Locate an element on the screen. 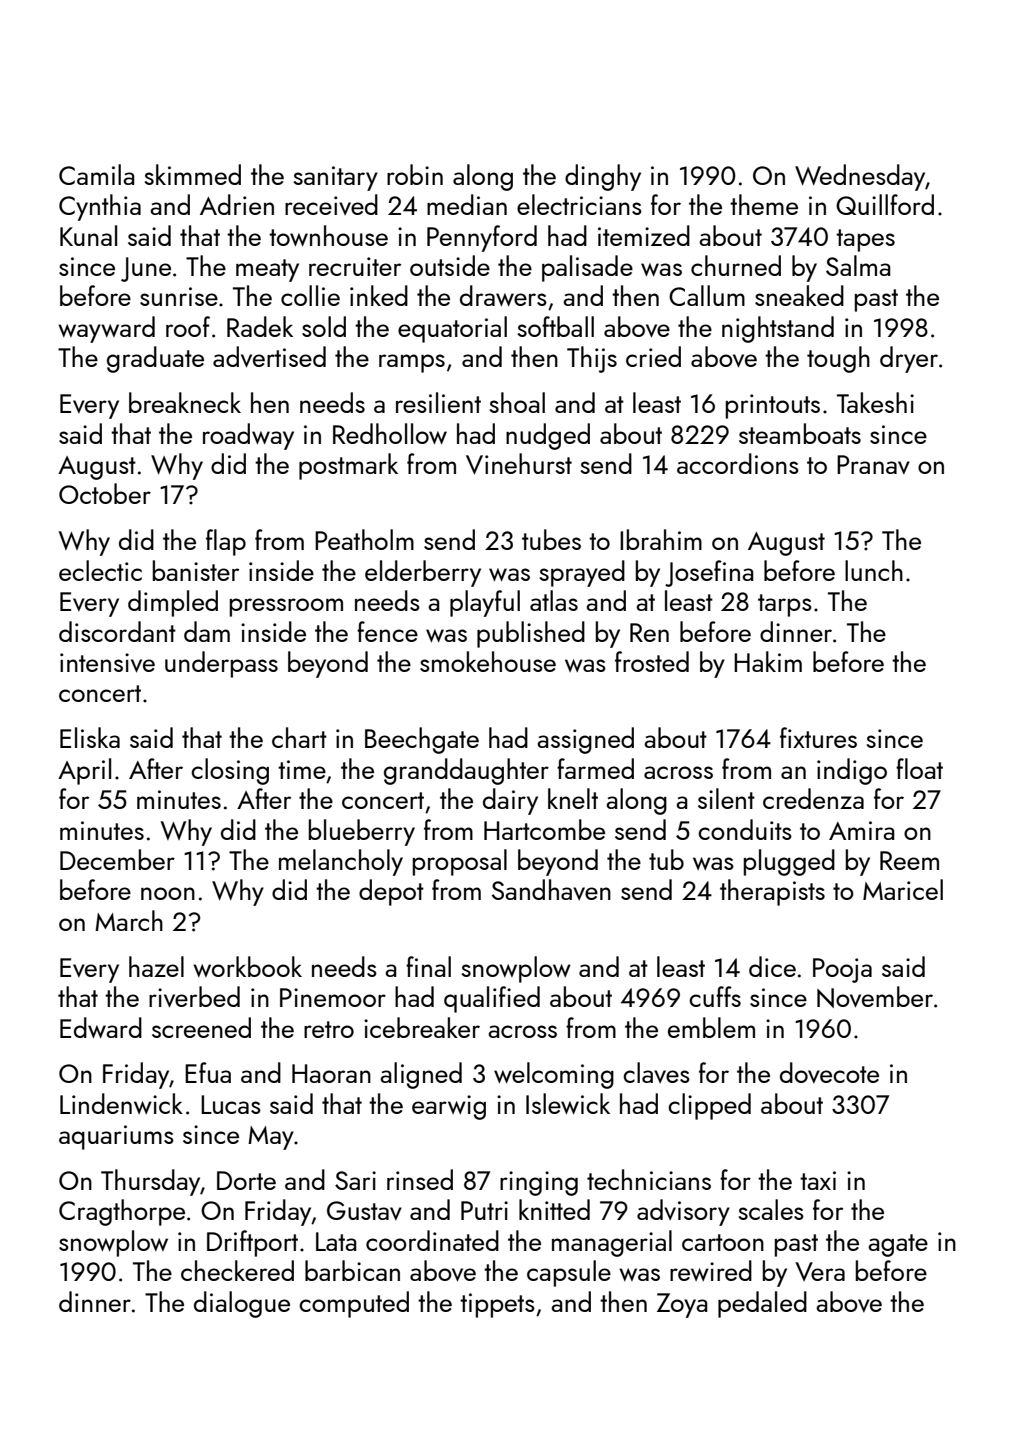  frosted is located at coordinates (652, 661).
